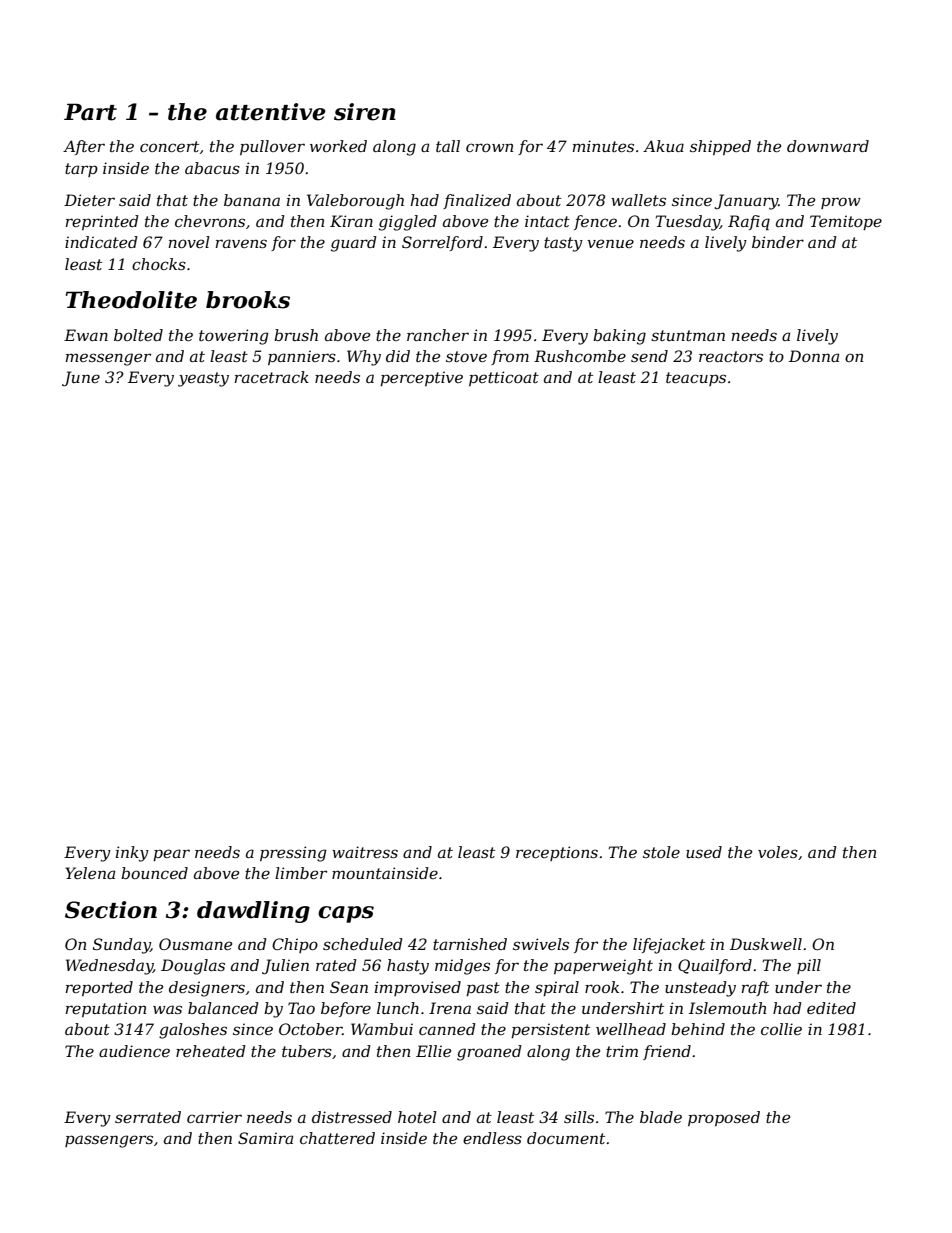 Image resolution: width=952 pixels, height=1233 pixels. What do you see at coordinates (489, 147) in the image?
I see `crown` at bounding box center [489, 147].
